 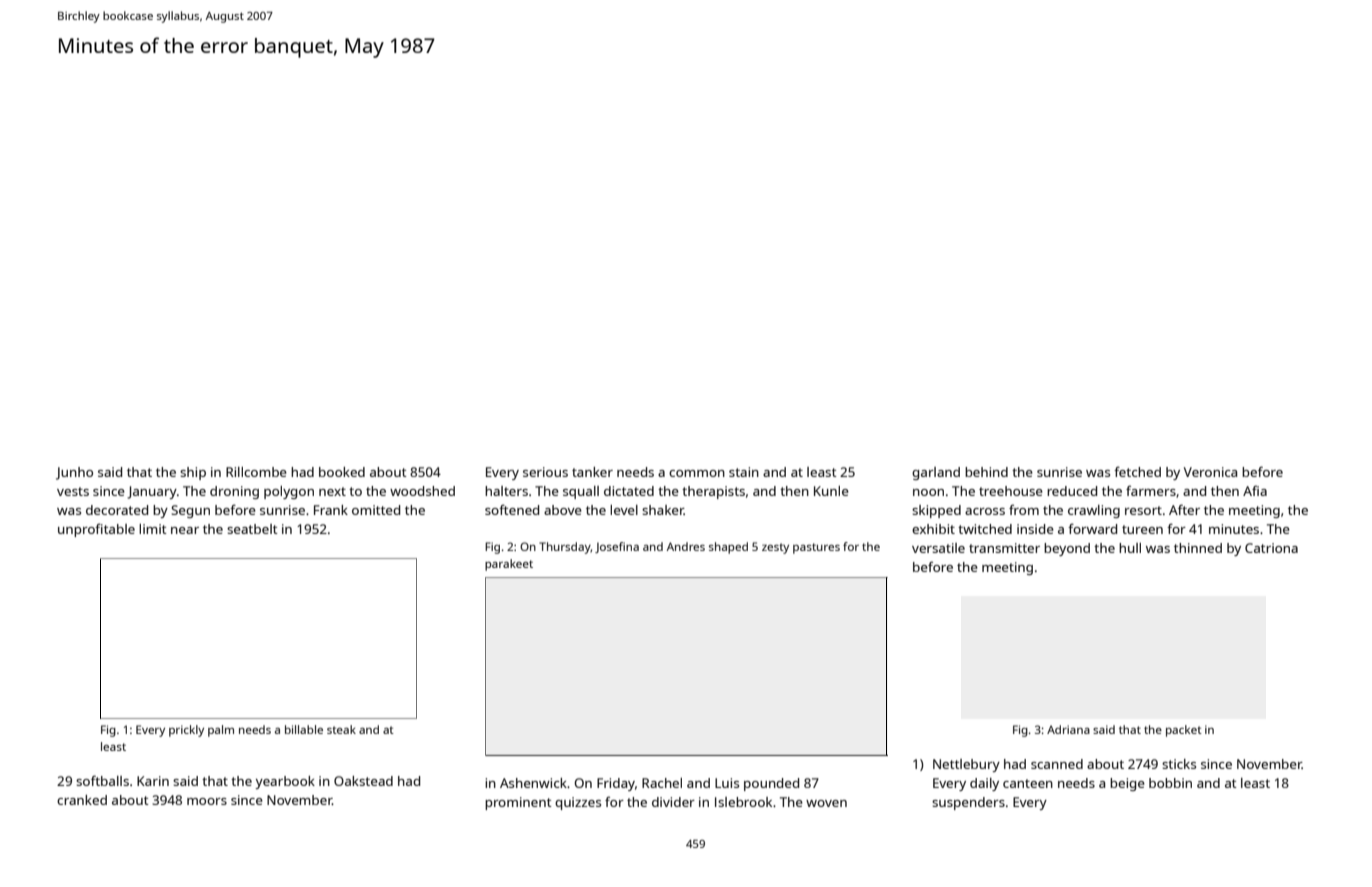 I want to click on garland, so click(x=936, y=473).
